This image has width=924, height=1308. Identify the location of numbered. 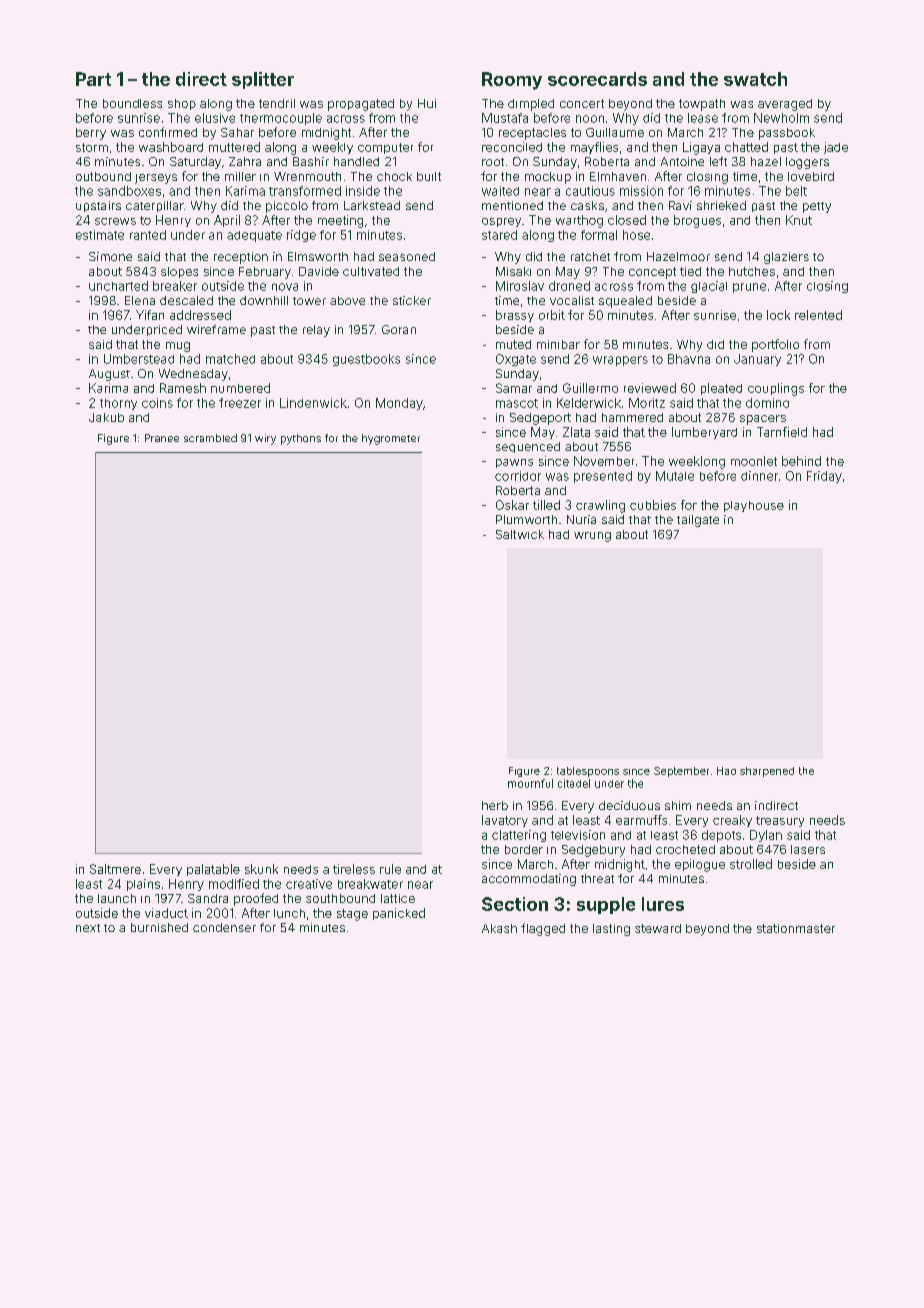
(240, 388).
